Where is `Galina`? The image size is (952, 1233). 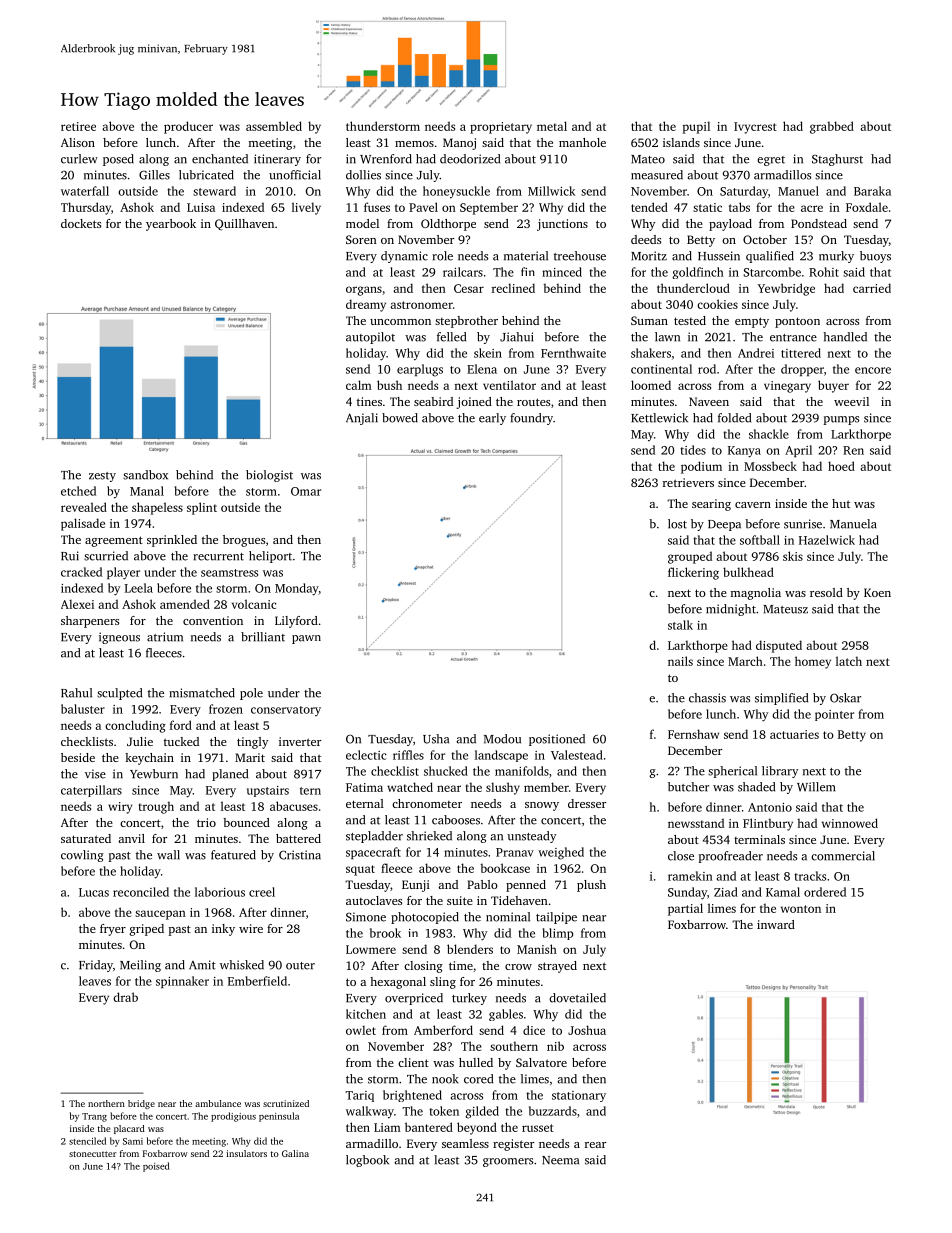 Galina is located at coordinates (295, 1153).
